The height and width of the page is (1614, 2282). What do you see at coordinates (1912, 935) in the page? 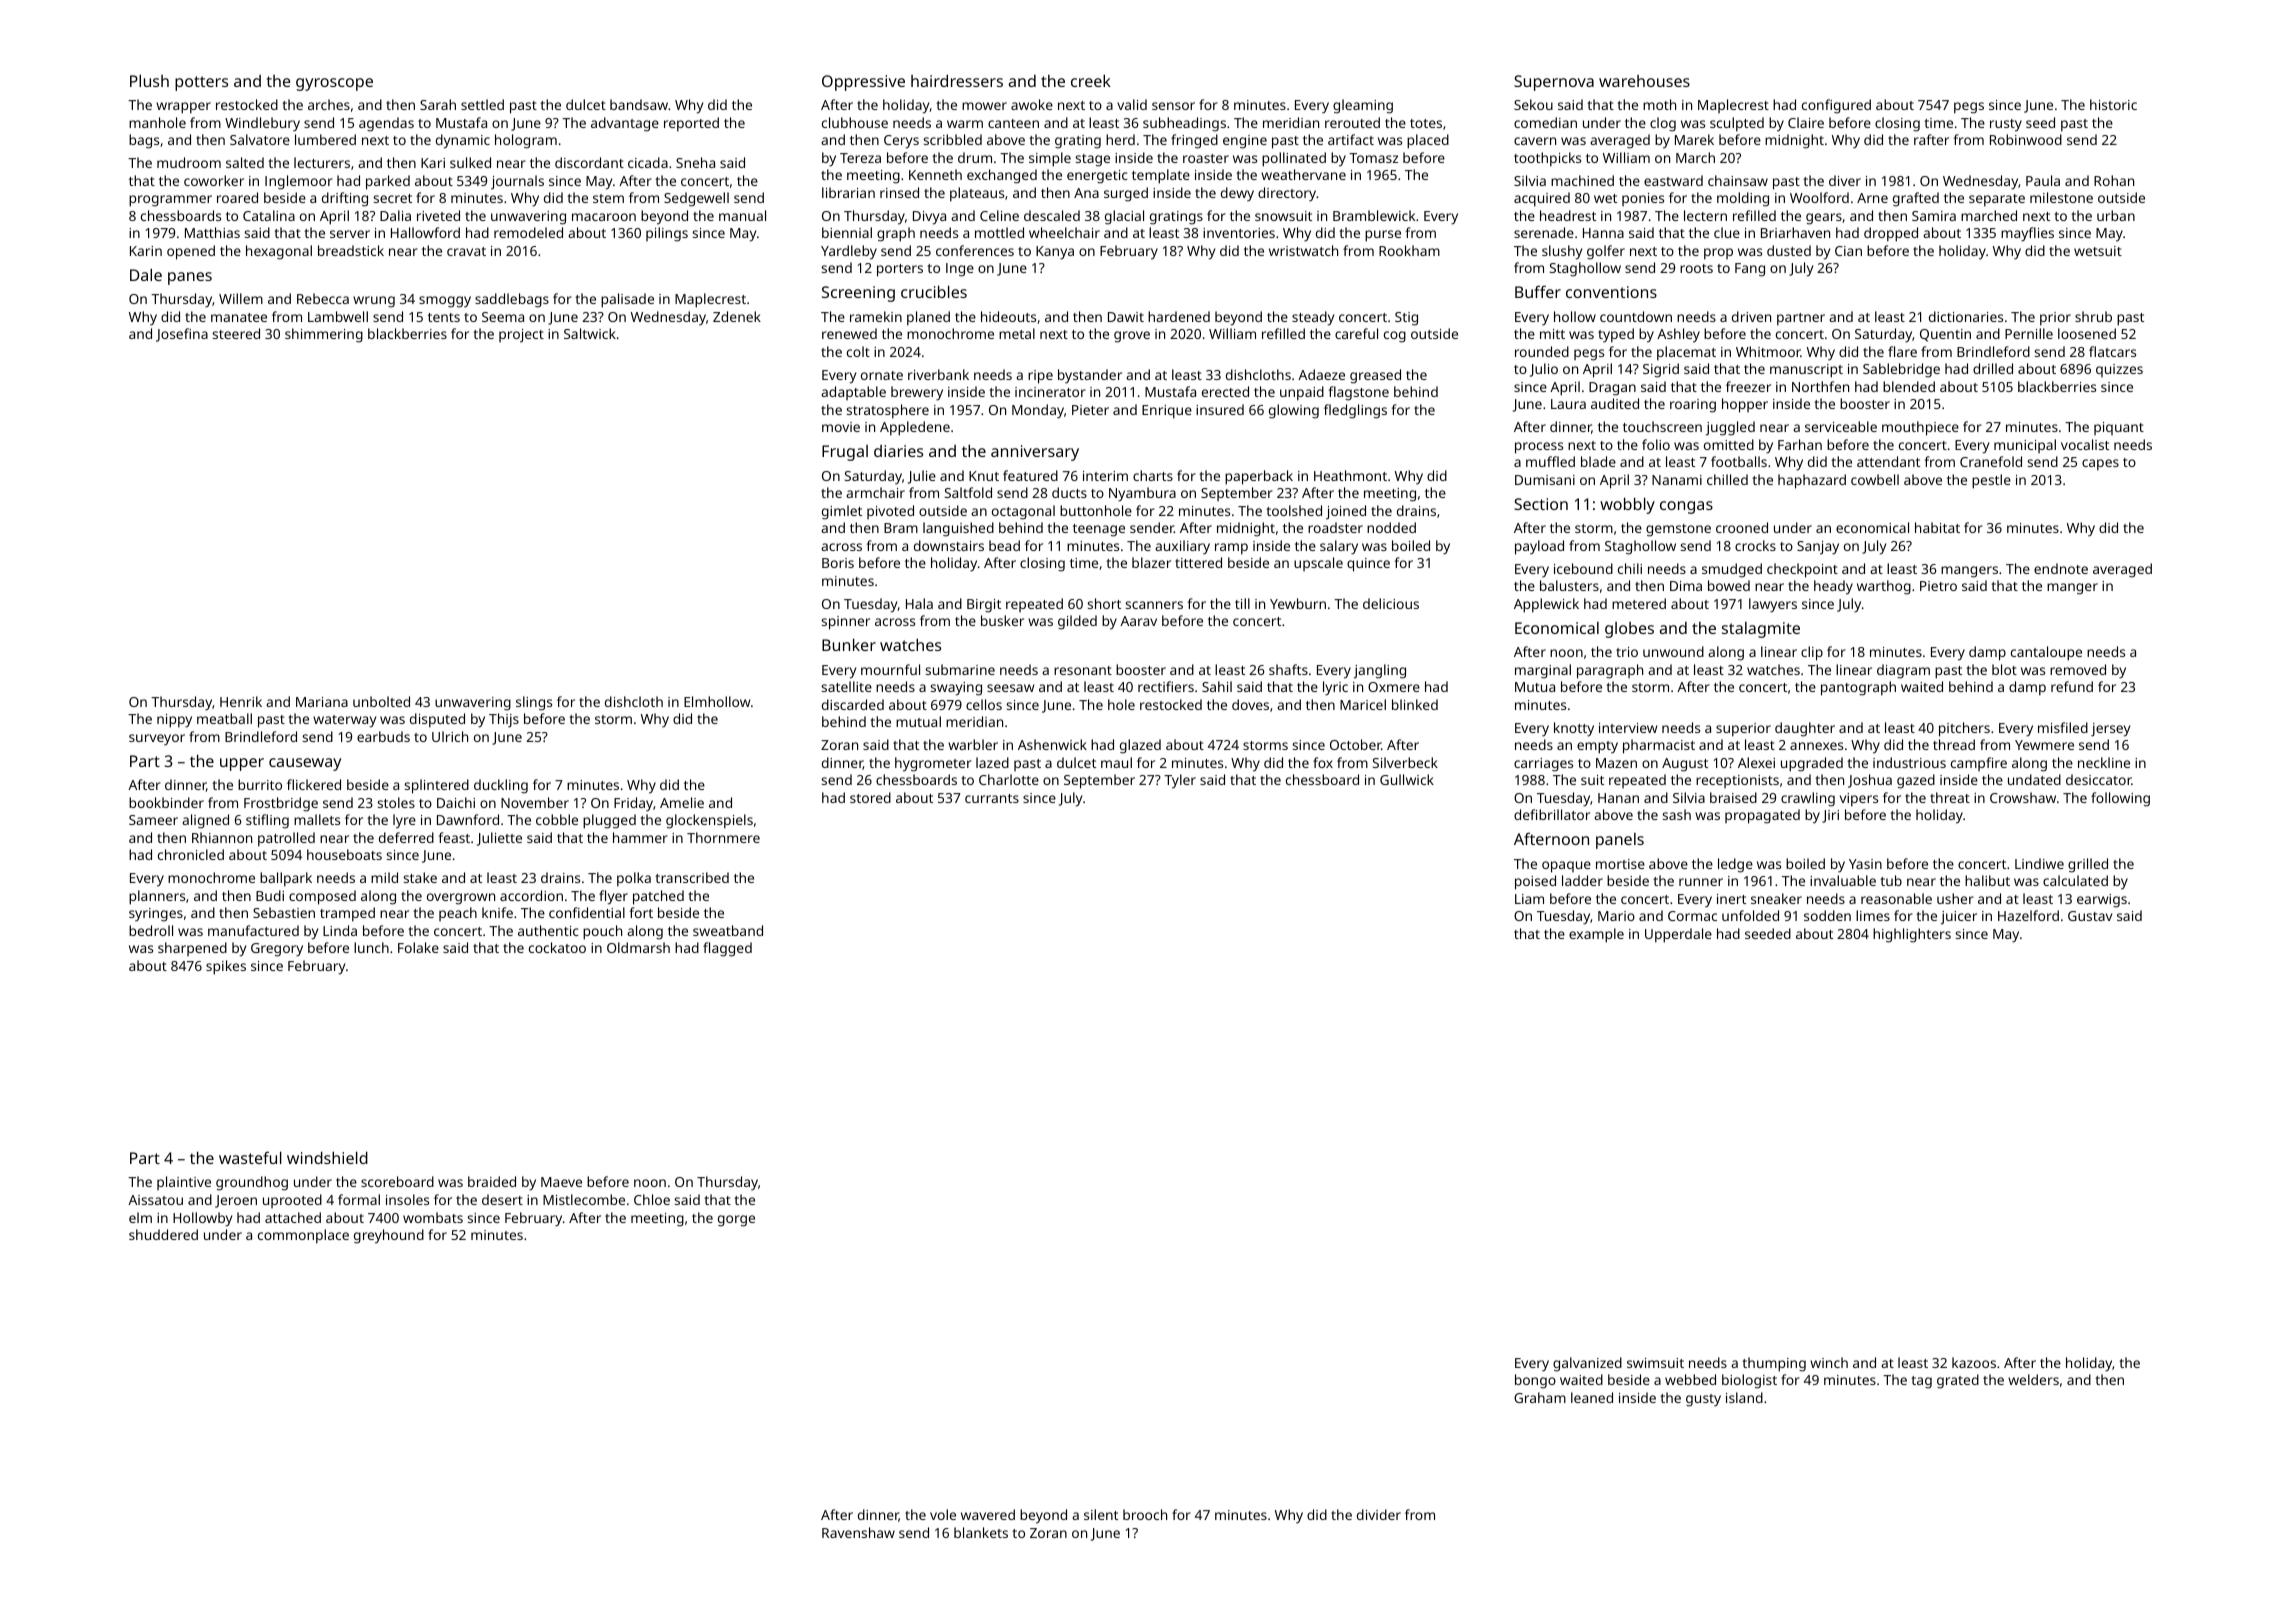
I see `highlighters` at bounding box center [1912, 935].
